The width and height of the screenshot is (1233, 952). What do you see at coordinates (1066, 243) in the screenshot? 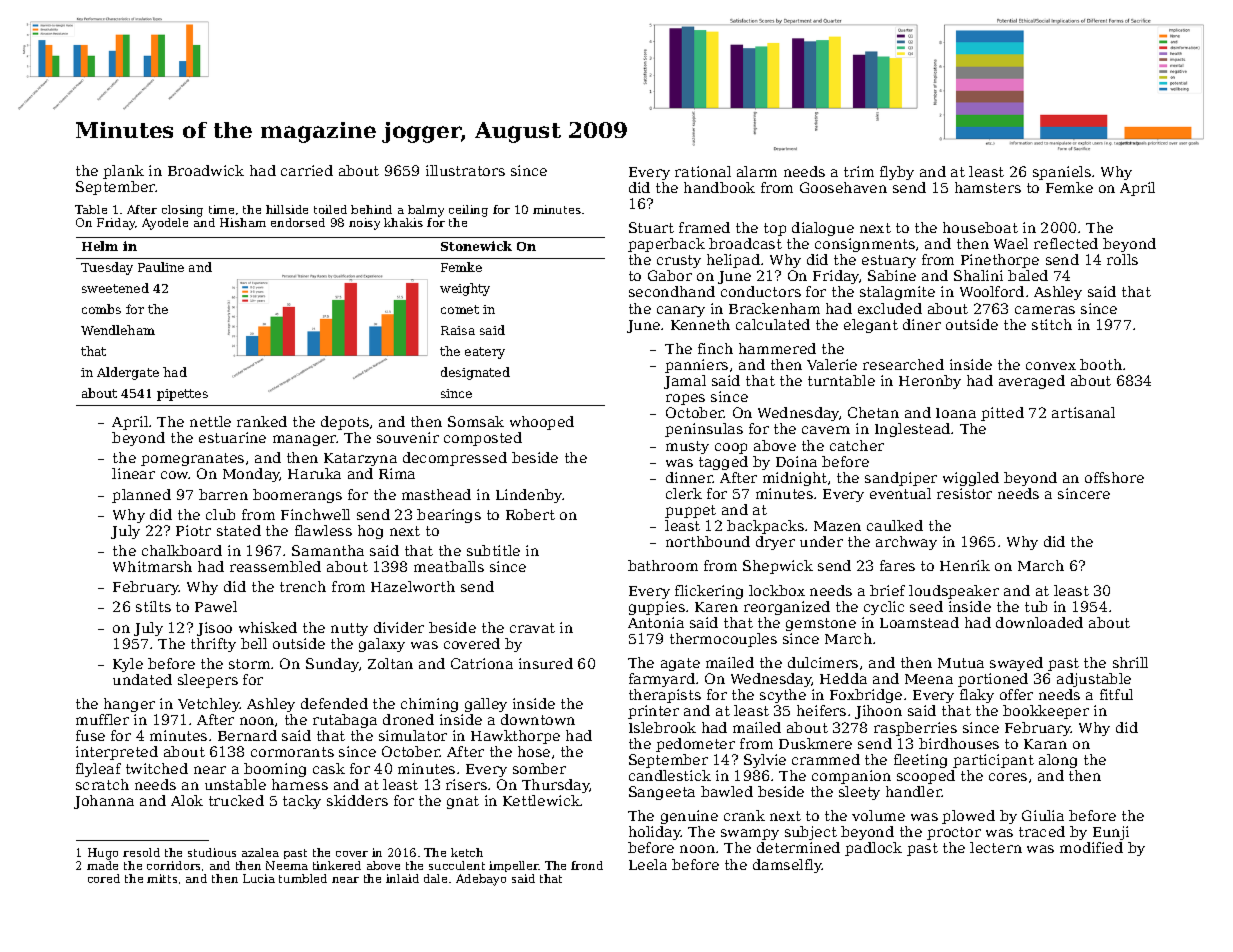
I see `reflected` at bounding box center [1066, 243].
